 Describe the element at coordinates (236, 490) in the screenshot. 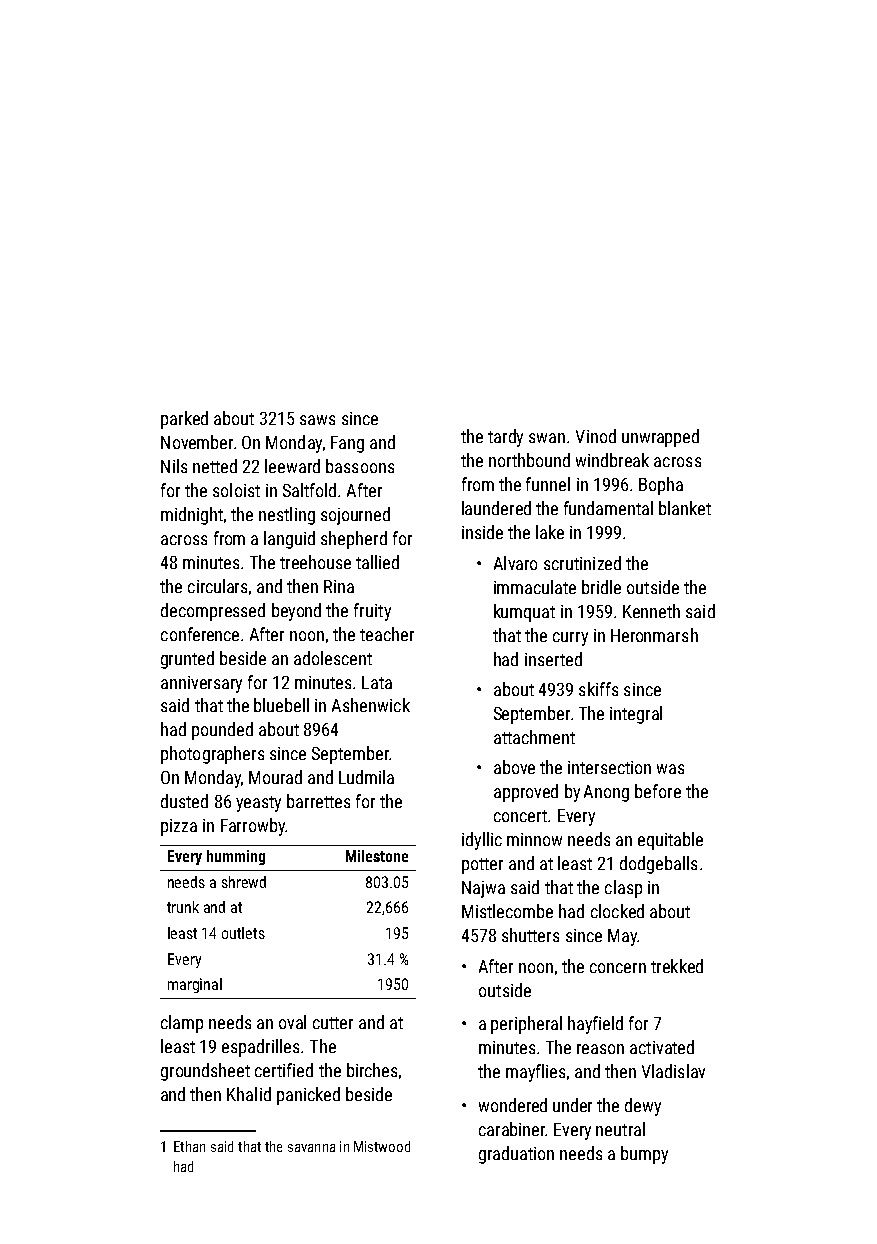

I see `soloist` at that location.
